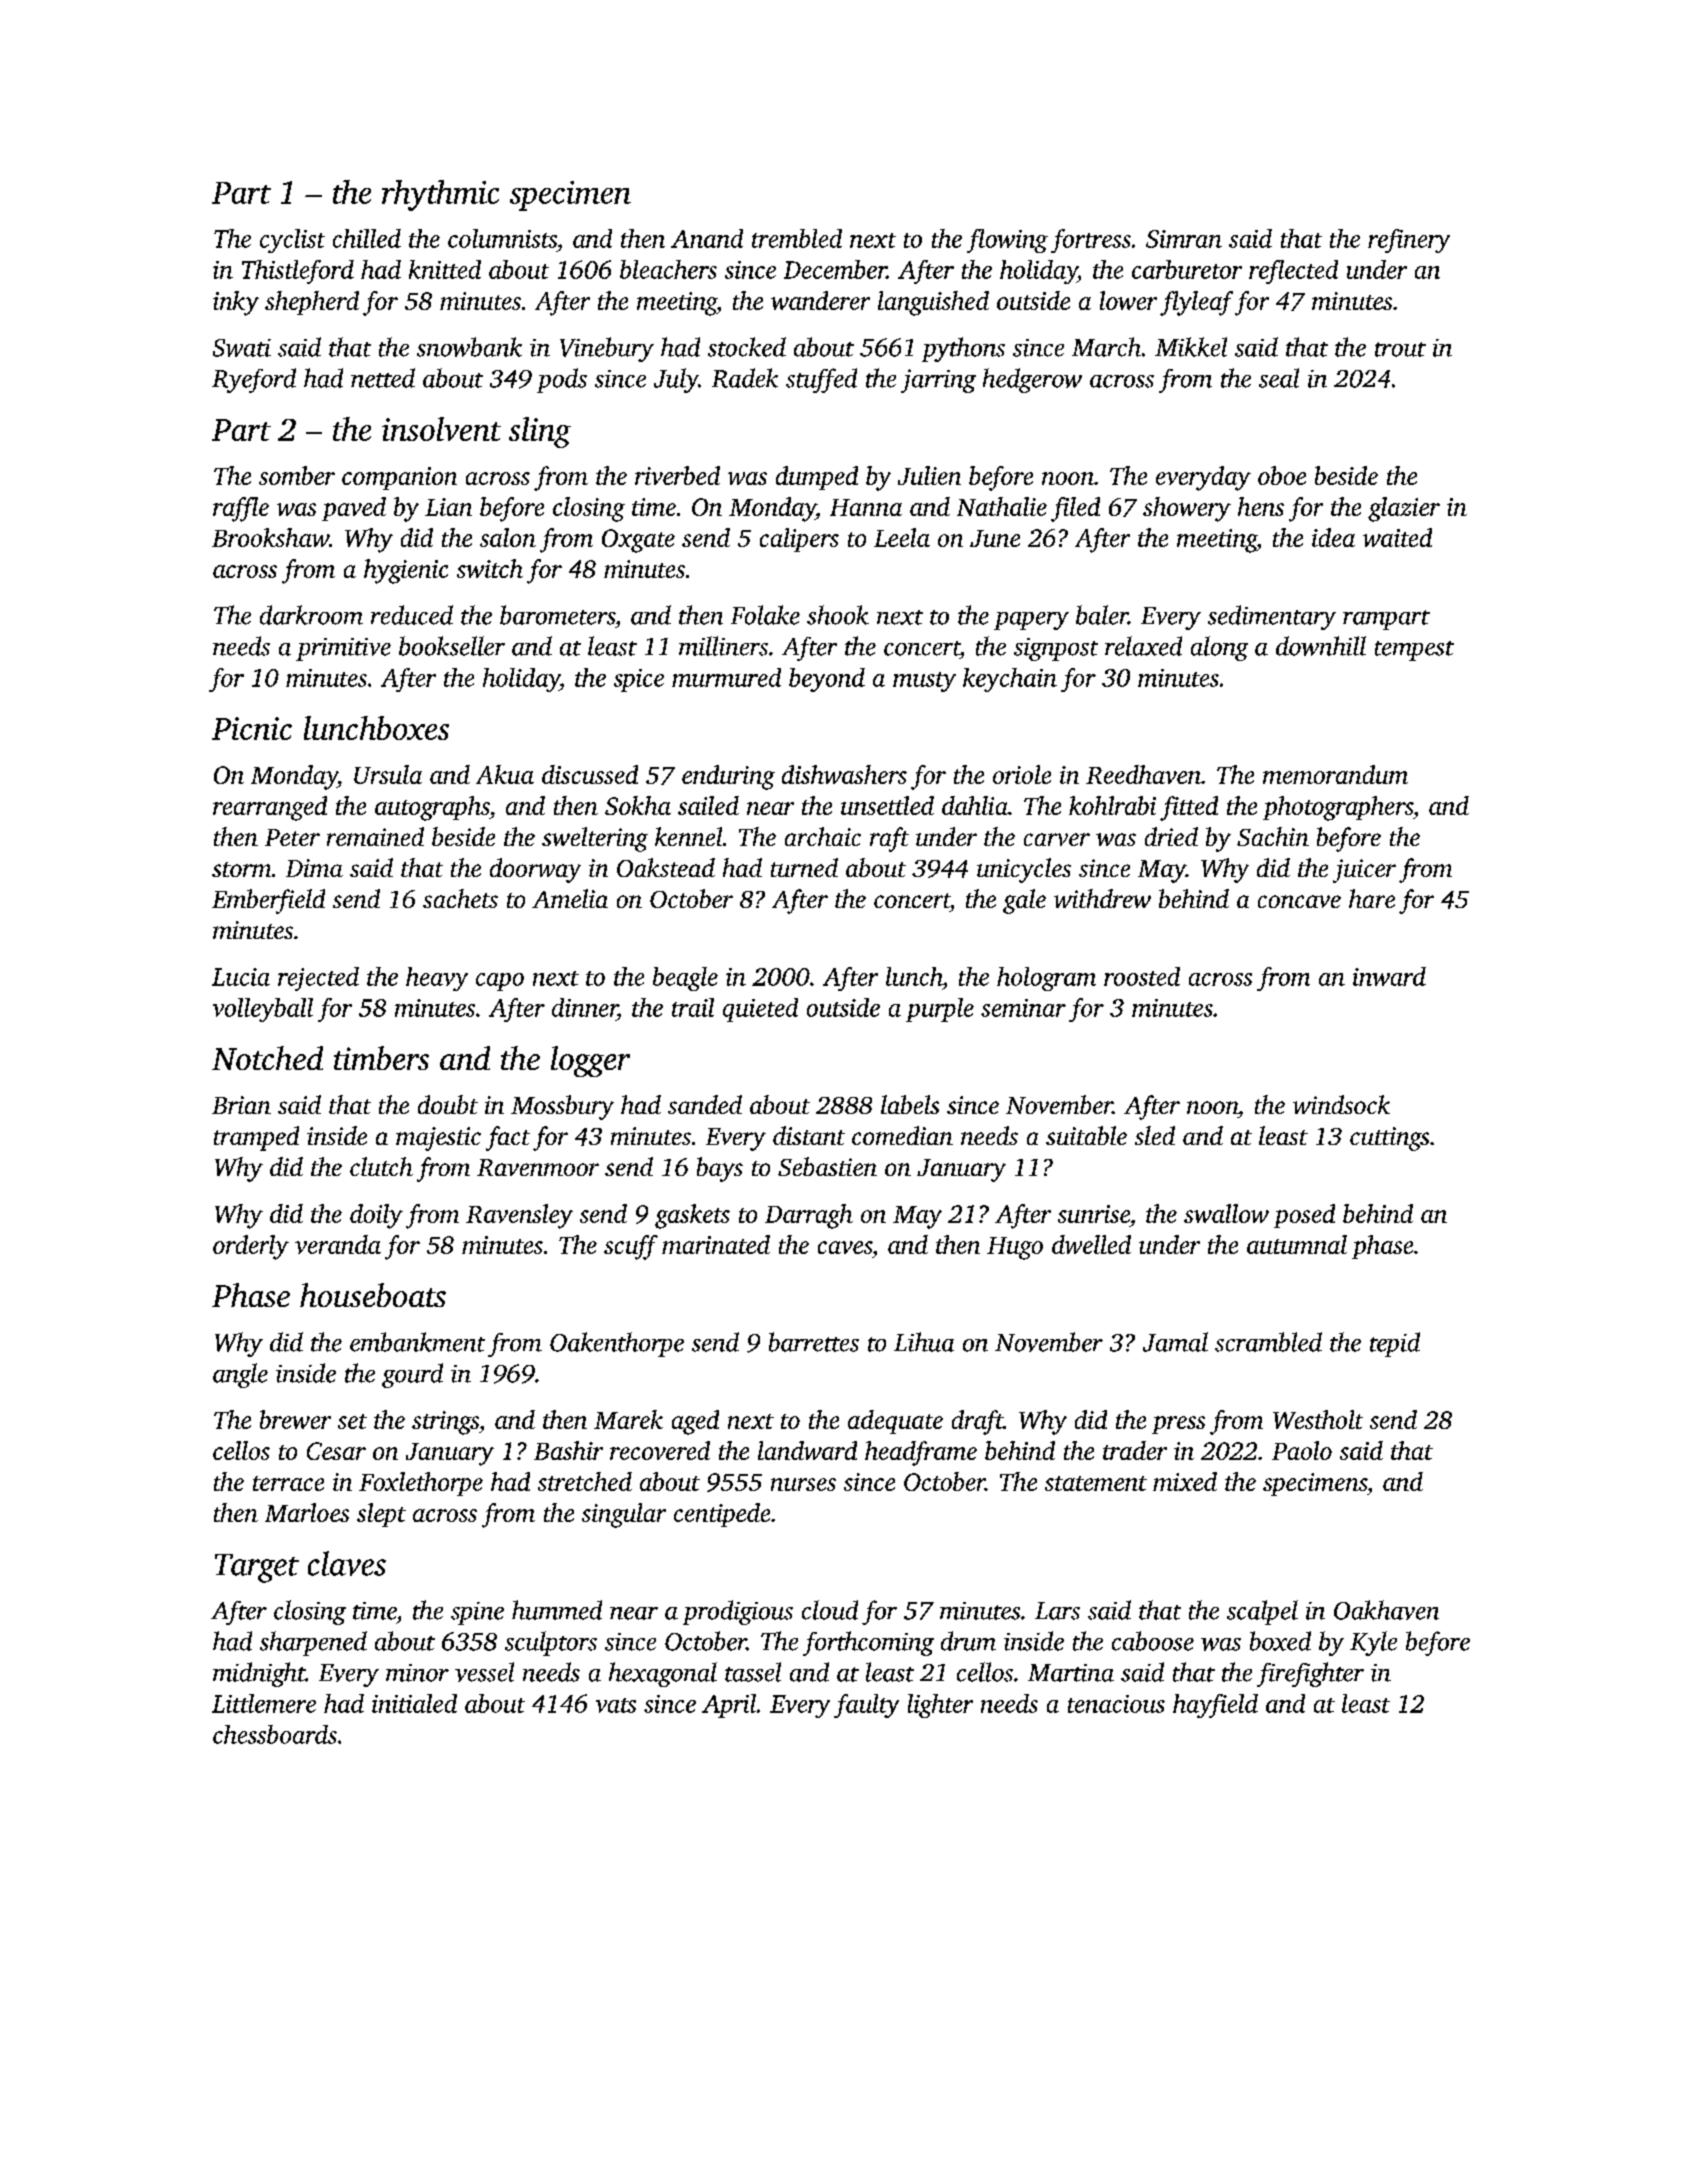 The height and width of the image is (2178, 1683). What do you see at coordinates (311, 615) in the image?
I see `darkroom` at bounding box center [311, 615].
